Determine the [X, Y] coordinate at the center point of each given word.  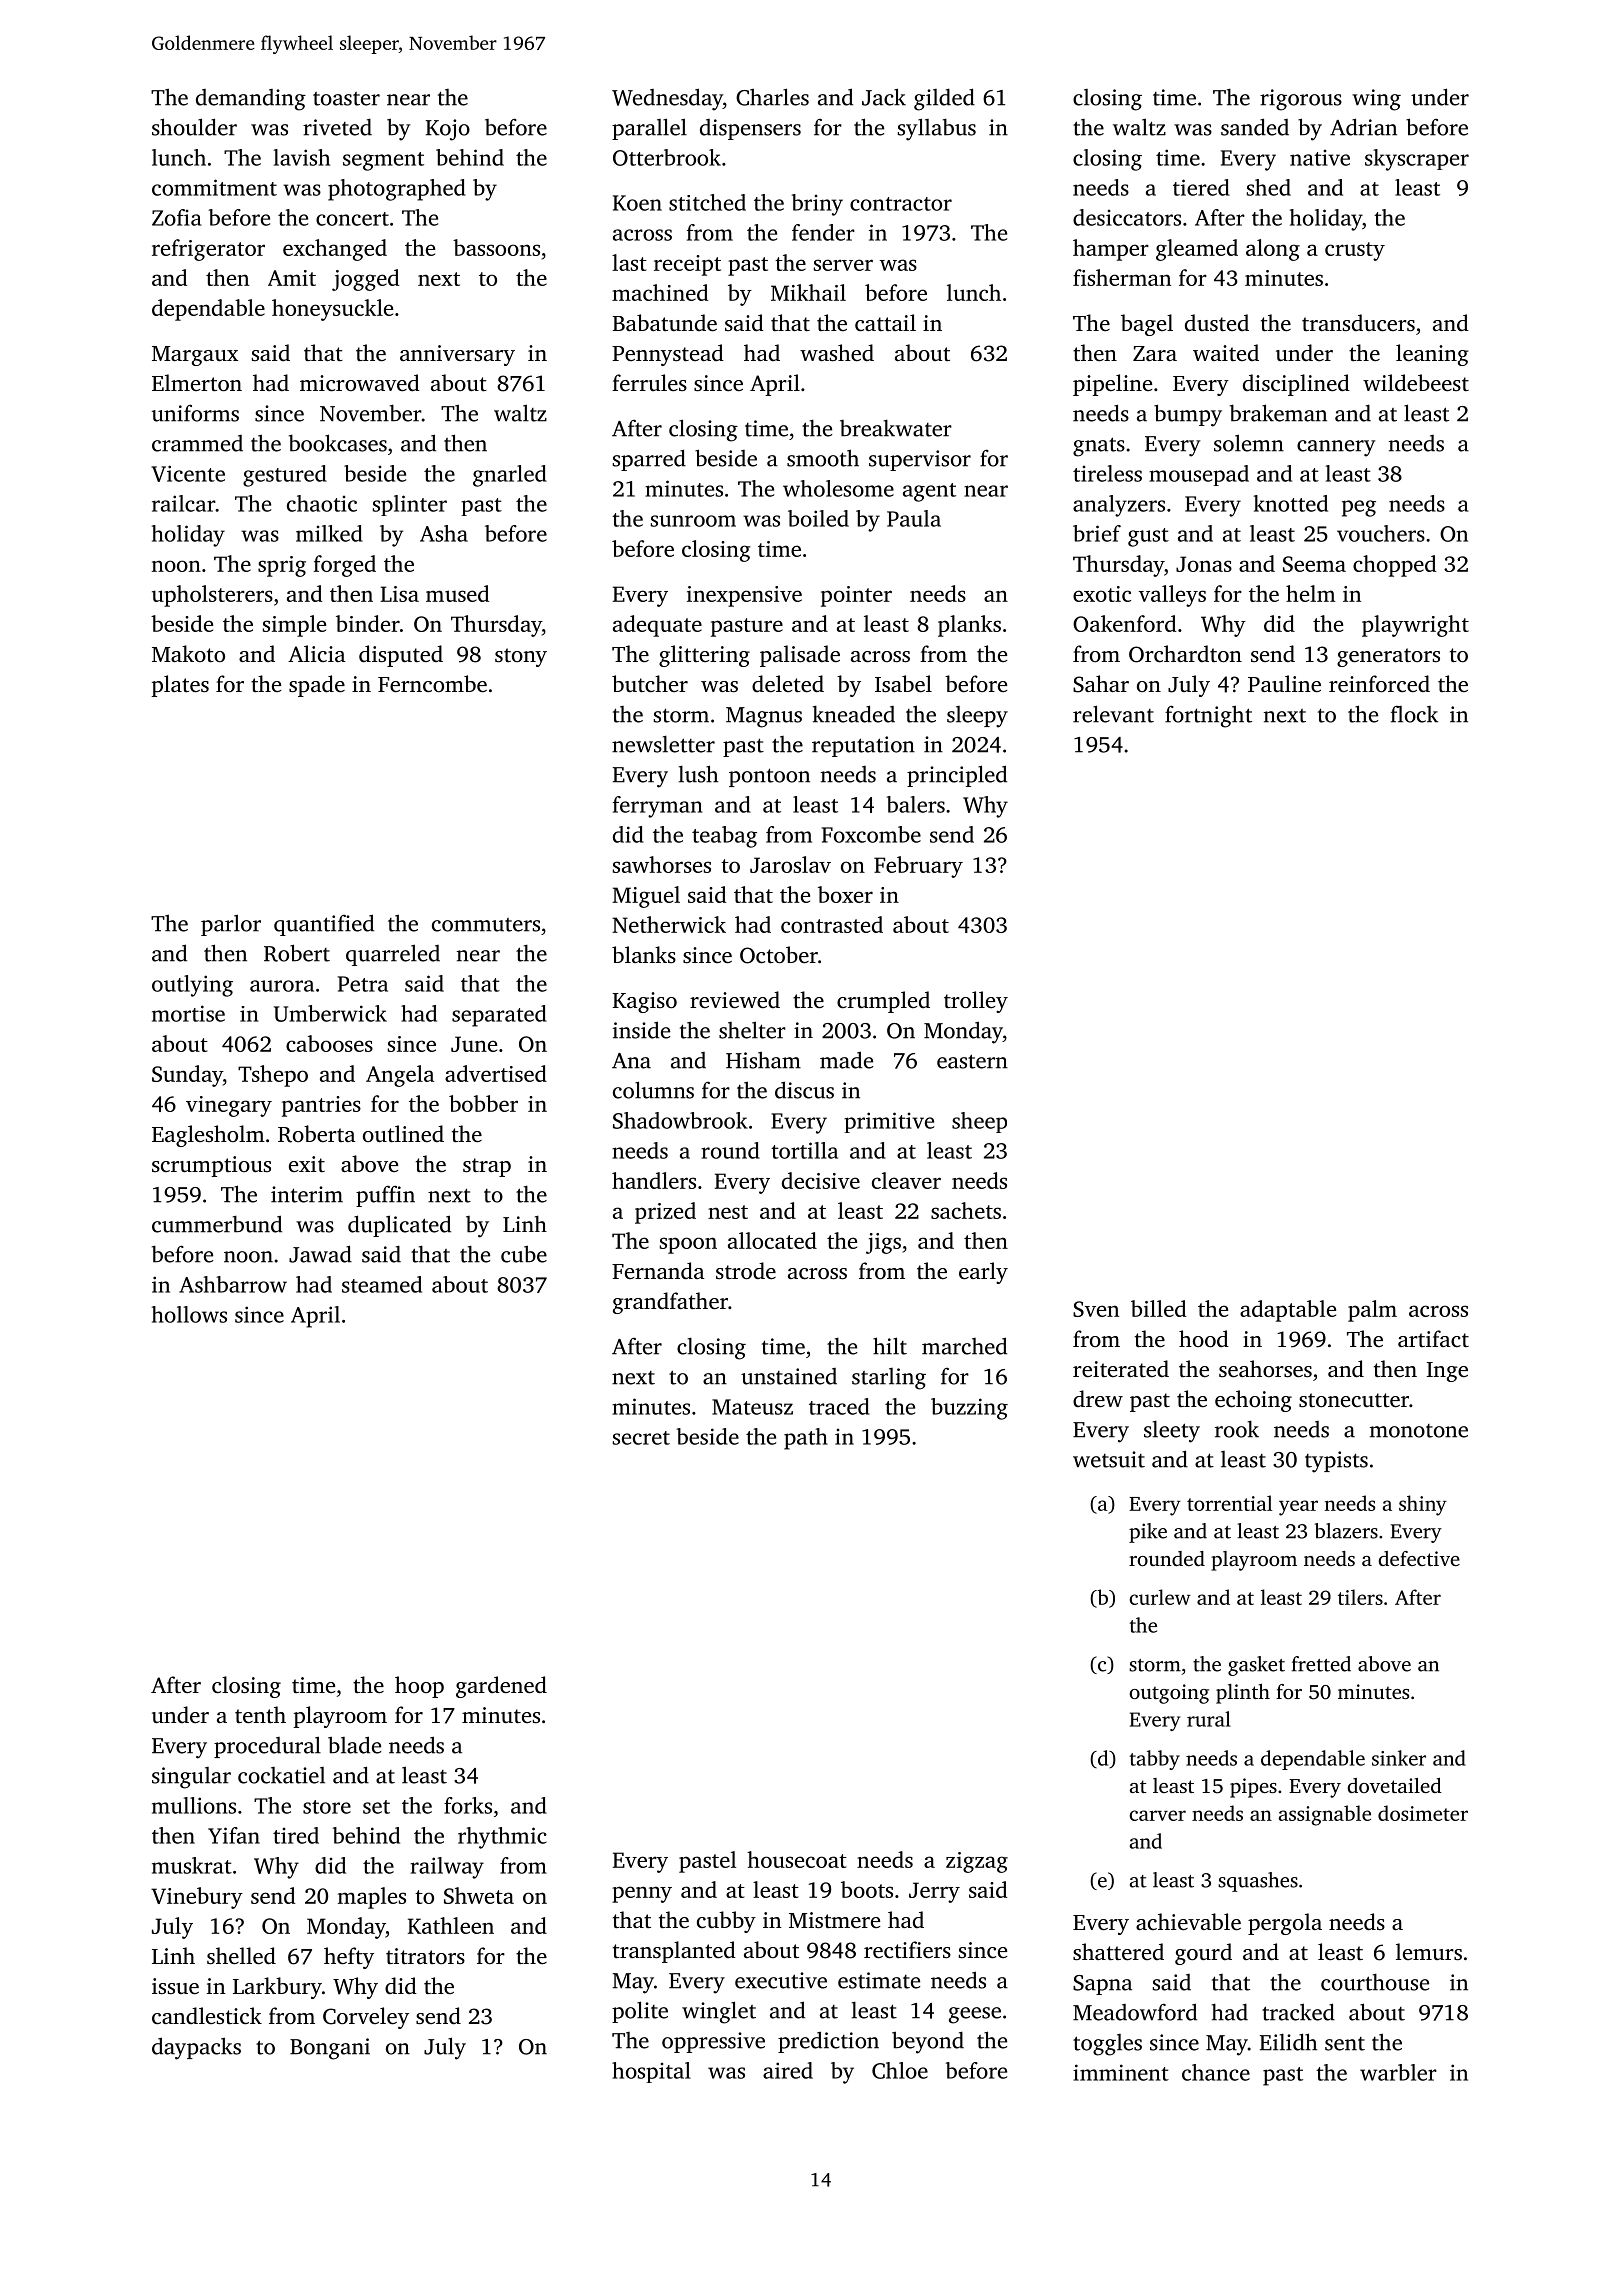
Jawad [320, 1254]
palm [1372, 1311]
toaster [346, 99]
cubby [726, 1922]
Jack [884, 97]
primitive [889, 1122]
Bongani [330, 2049]
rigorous [1301, 100]
